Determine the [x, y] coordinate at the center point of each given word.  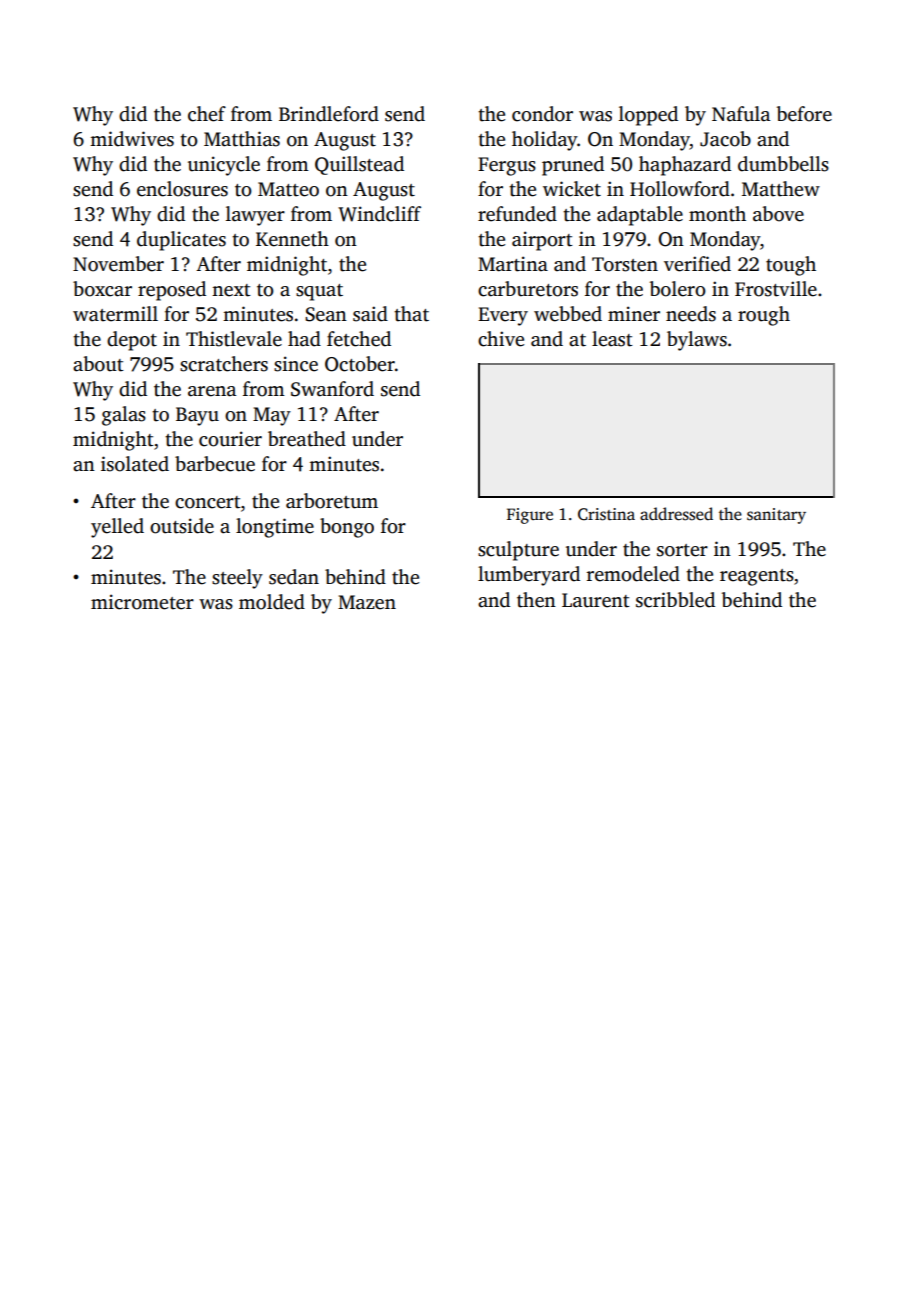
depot [132, 341]
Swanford [332, 389]
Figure [530, 516]
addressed [676, 514]
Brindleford [329, 114]
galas [124, 416]
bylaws [697, 341]
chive [501, 339]
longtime [275, 528]
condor [542, 114]
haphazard [685, 166]
